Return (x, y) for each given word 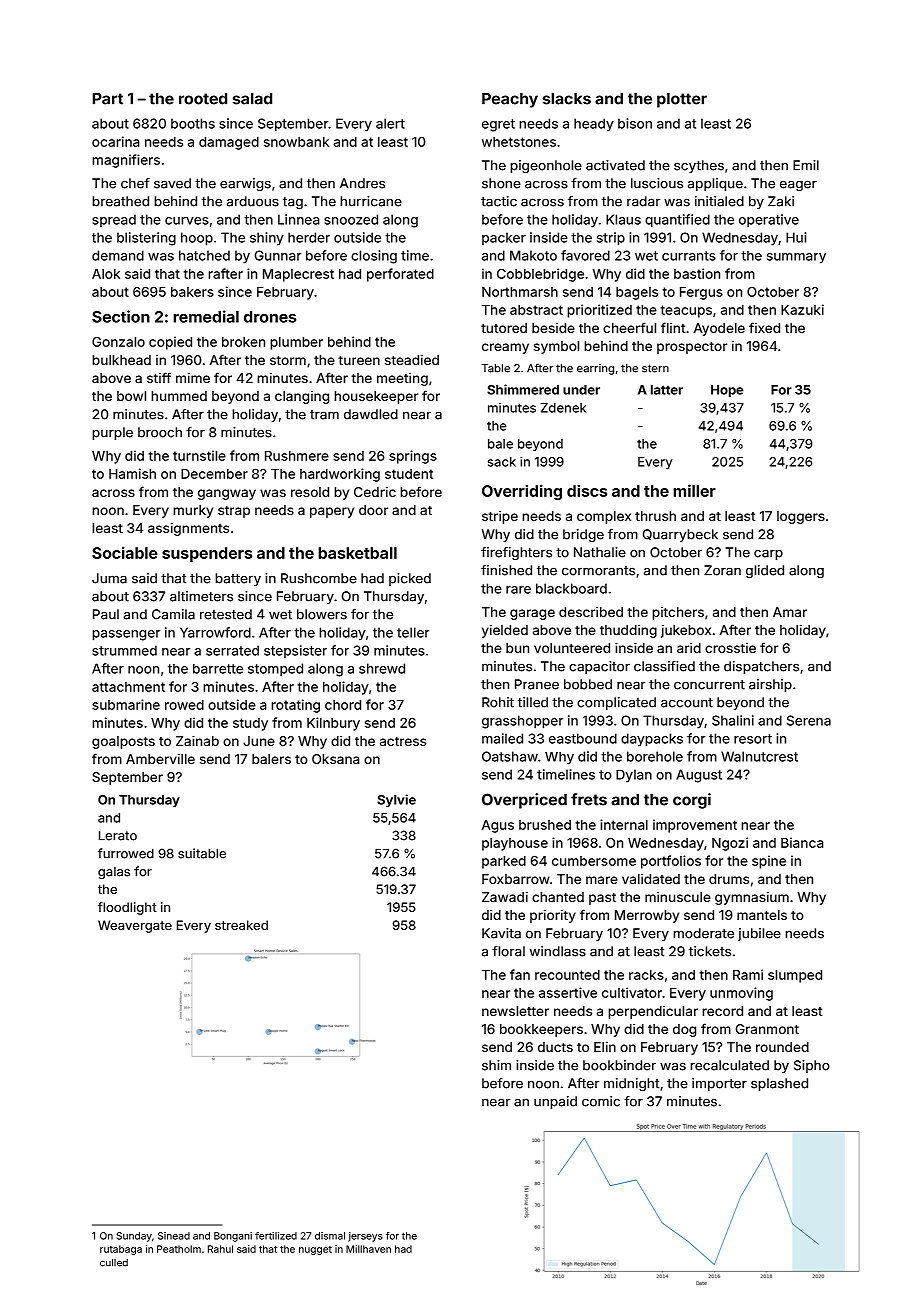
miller (694, 490)
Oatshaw (510, 756)
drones (270, 317)
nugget (315, 1250)
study (250, 724)
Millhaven (368, 1249)
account (687, 703)
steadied (412, 360)
